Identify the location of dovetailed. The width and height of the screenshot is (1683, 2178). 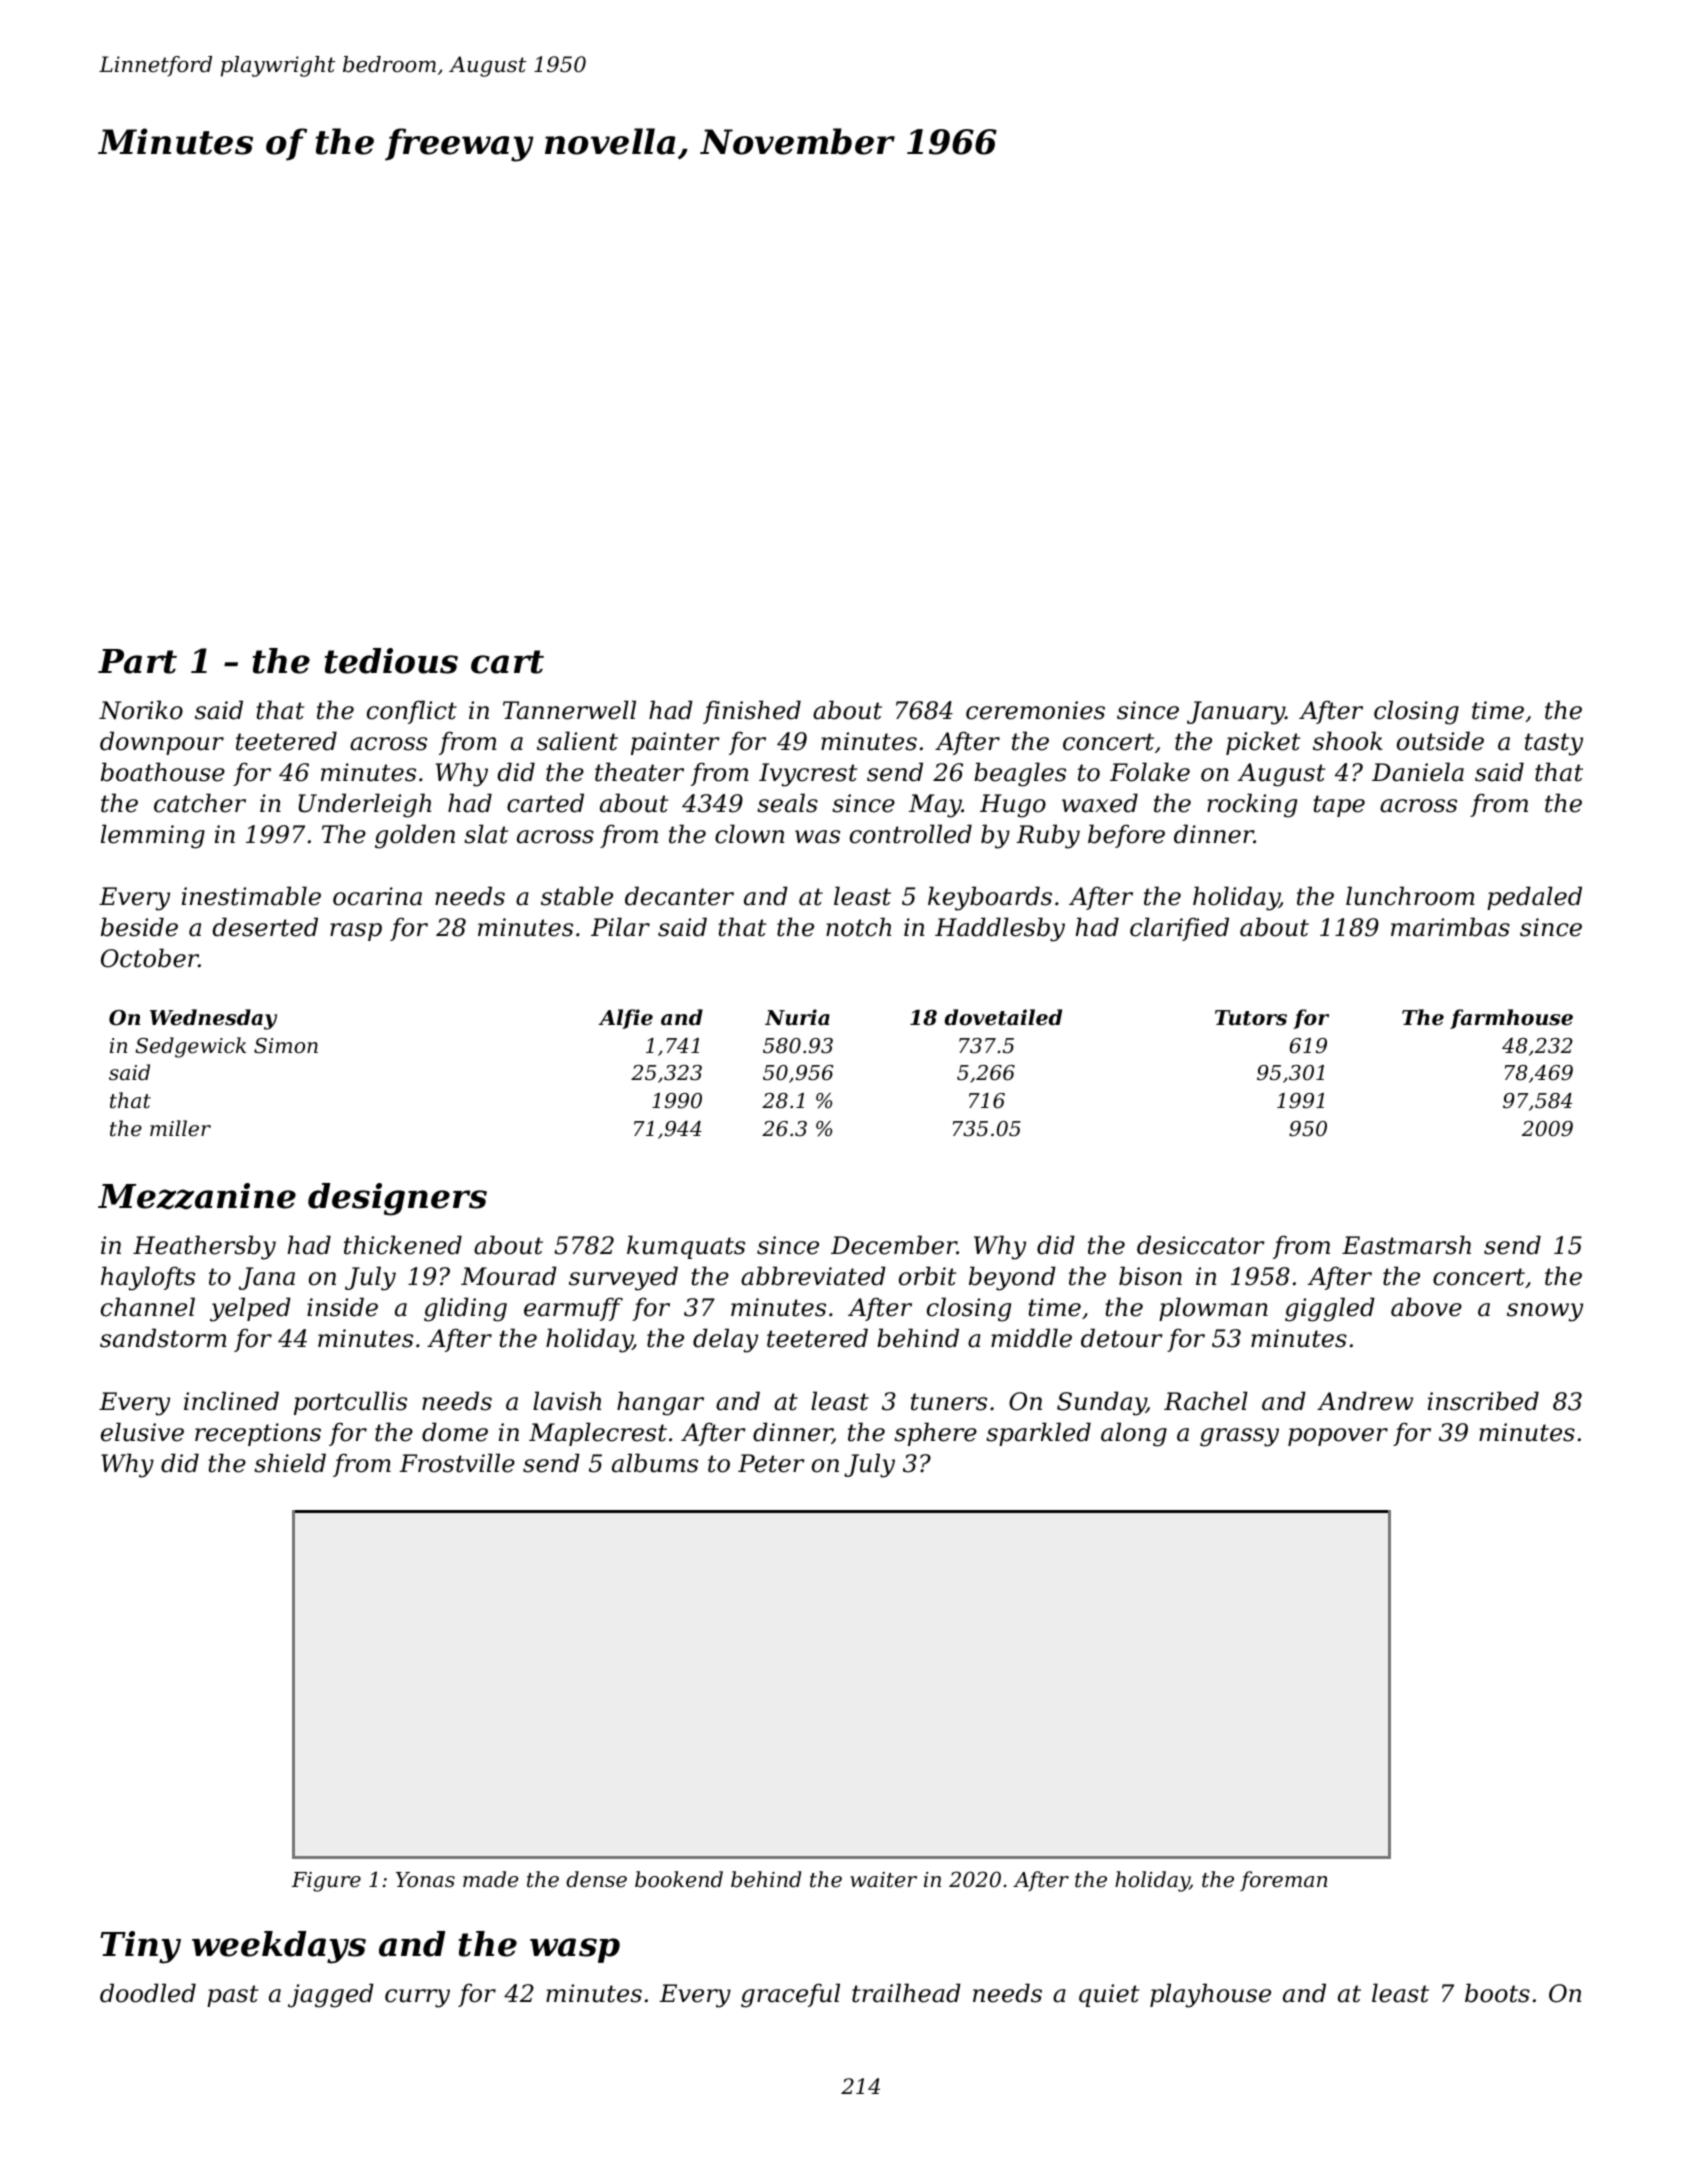
(1003, 1017).
